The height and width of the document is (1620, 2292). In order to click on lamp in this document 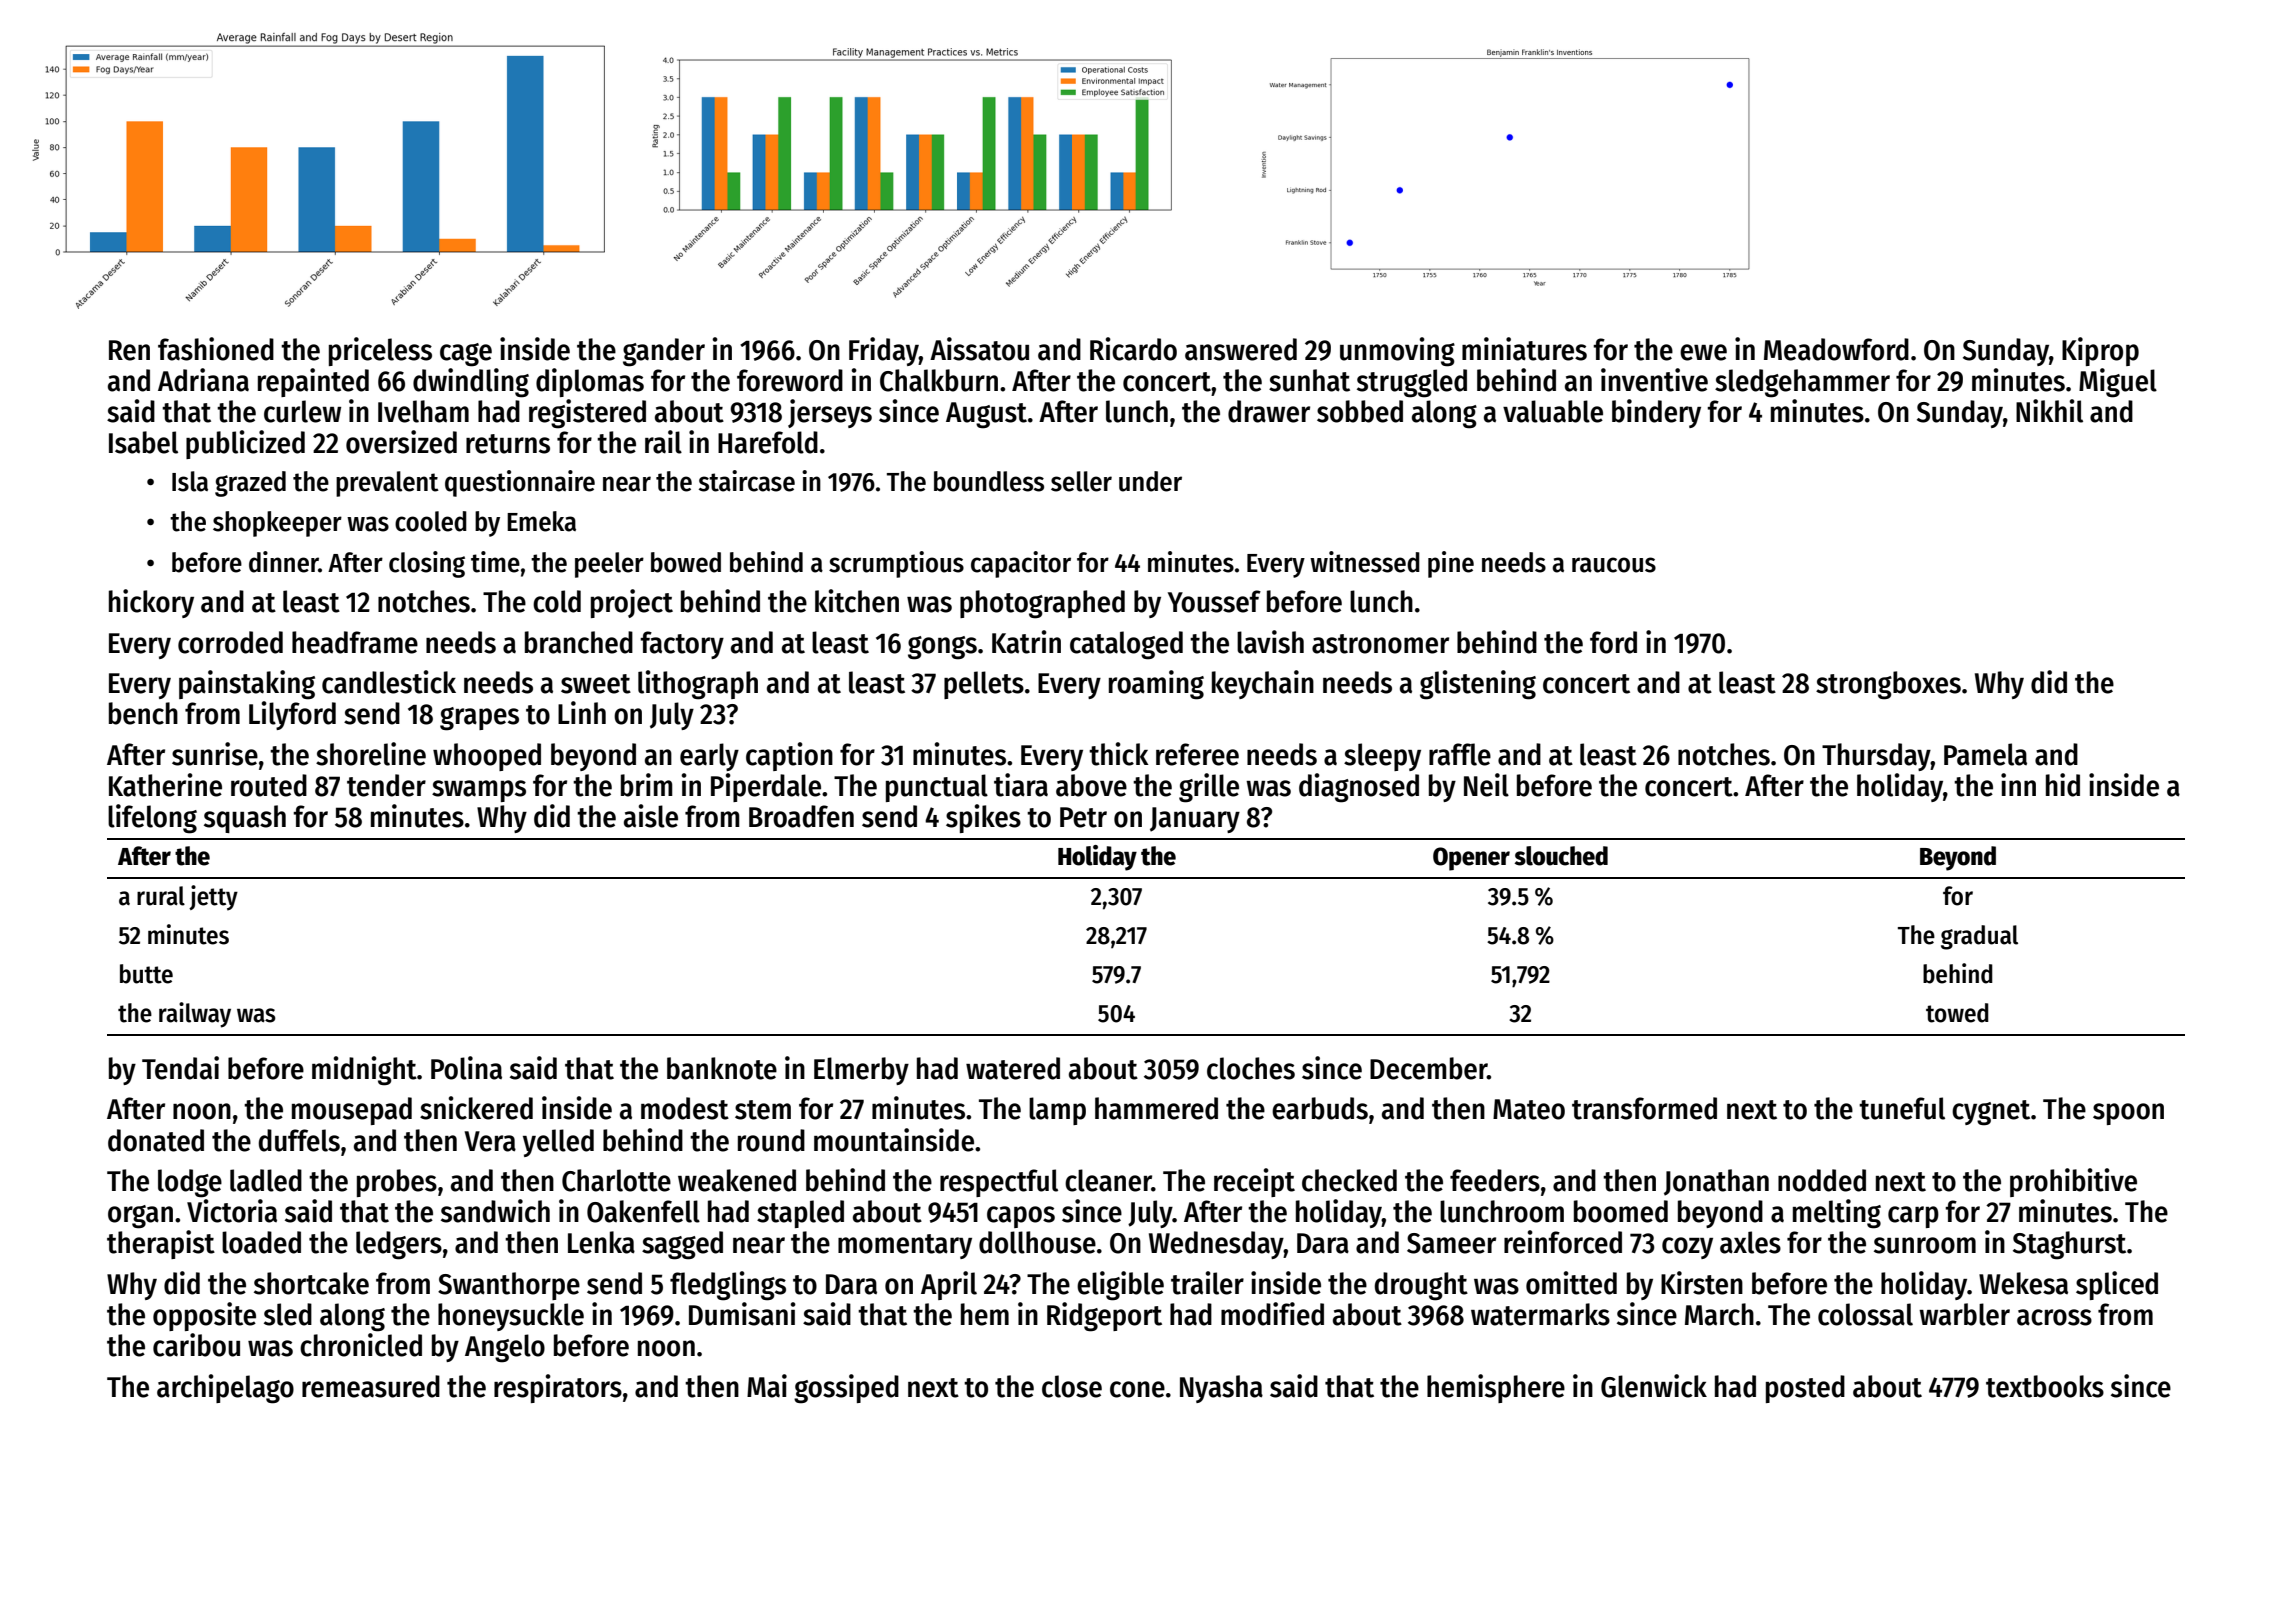, I will do `click(1057, 1111)`.
